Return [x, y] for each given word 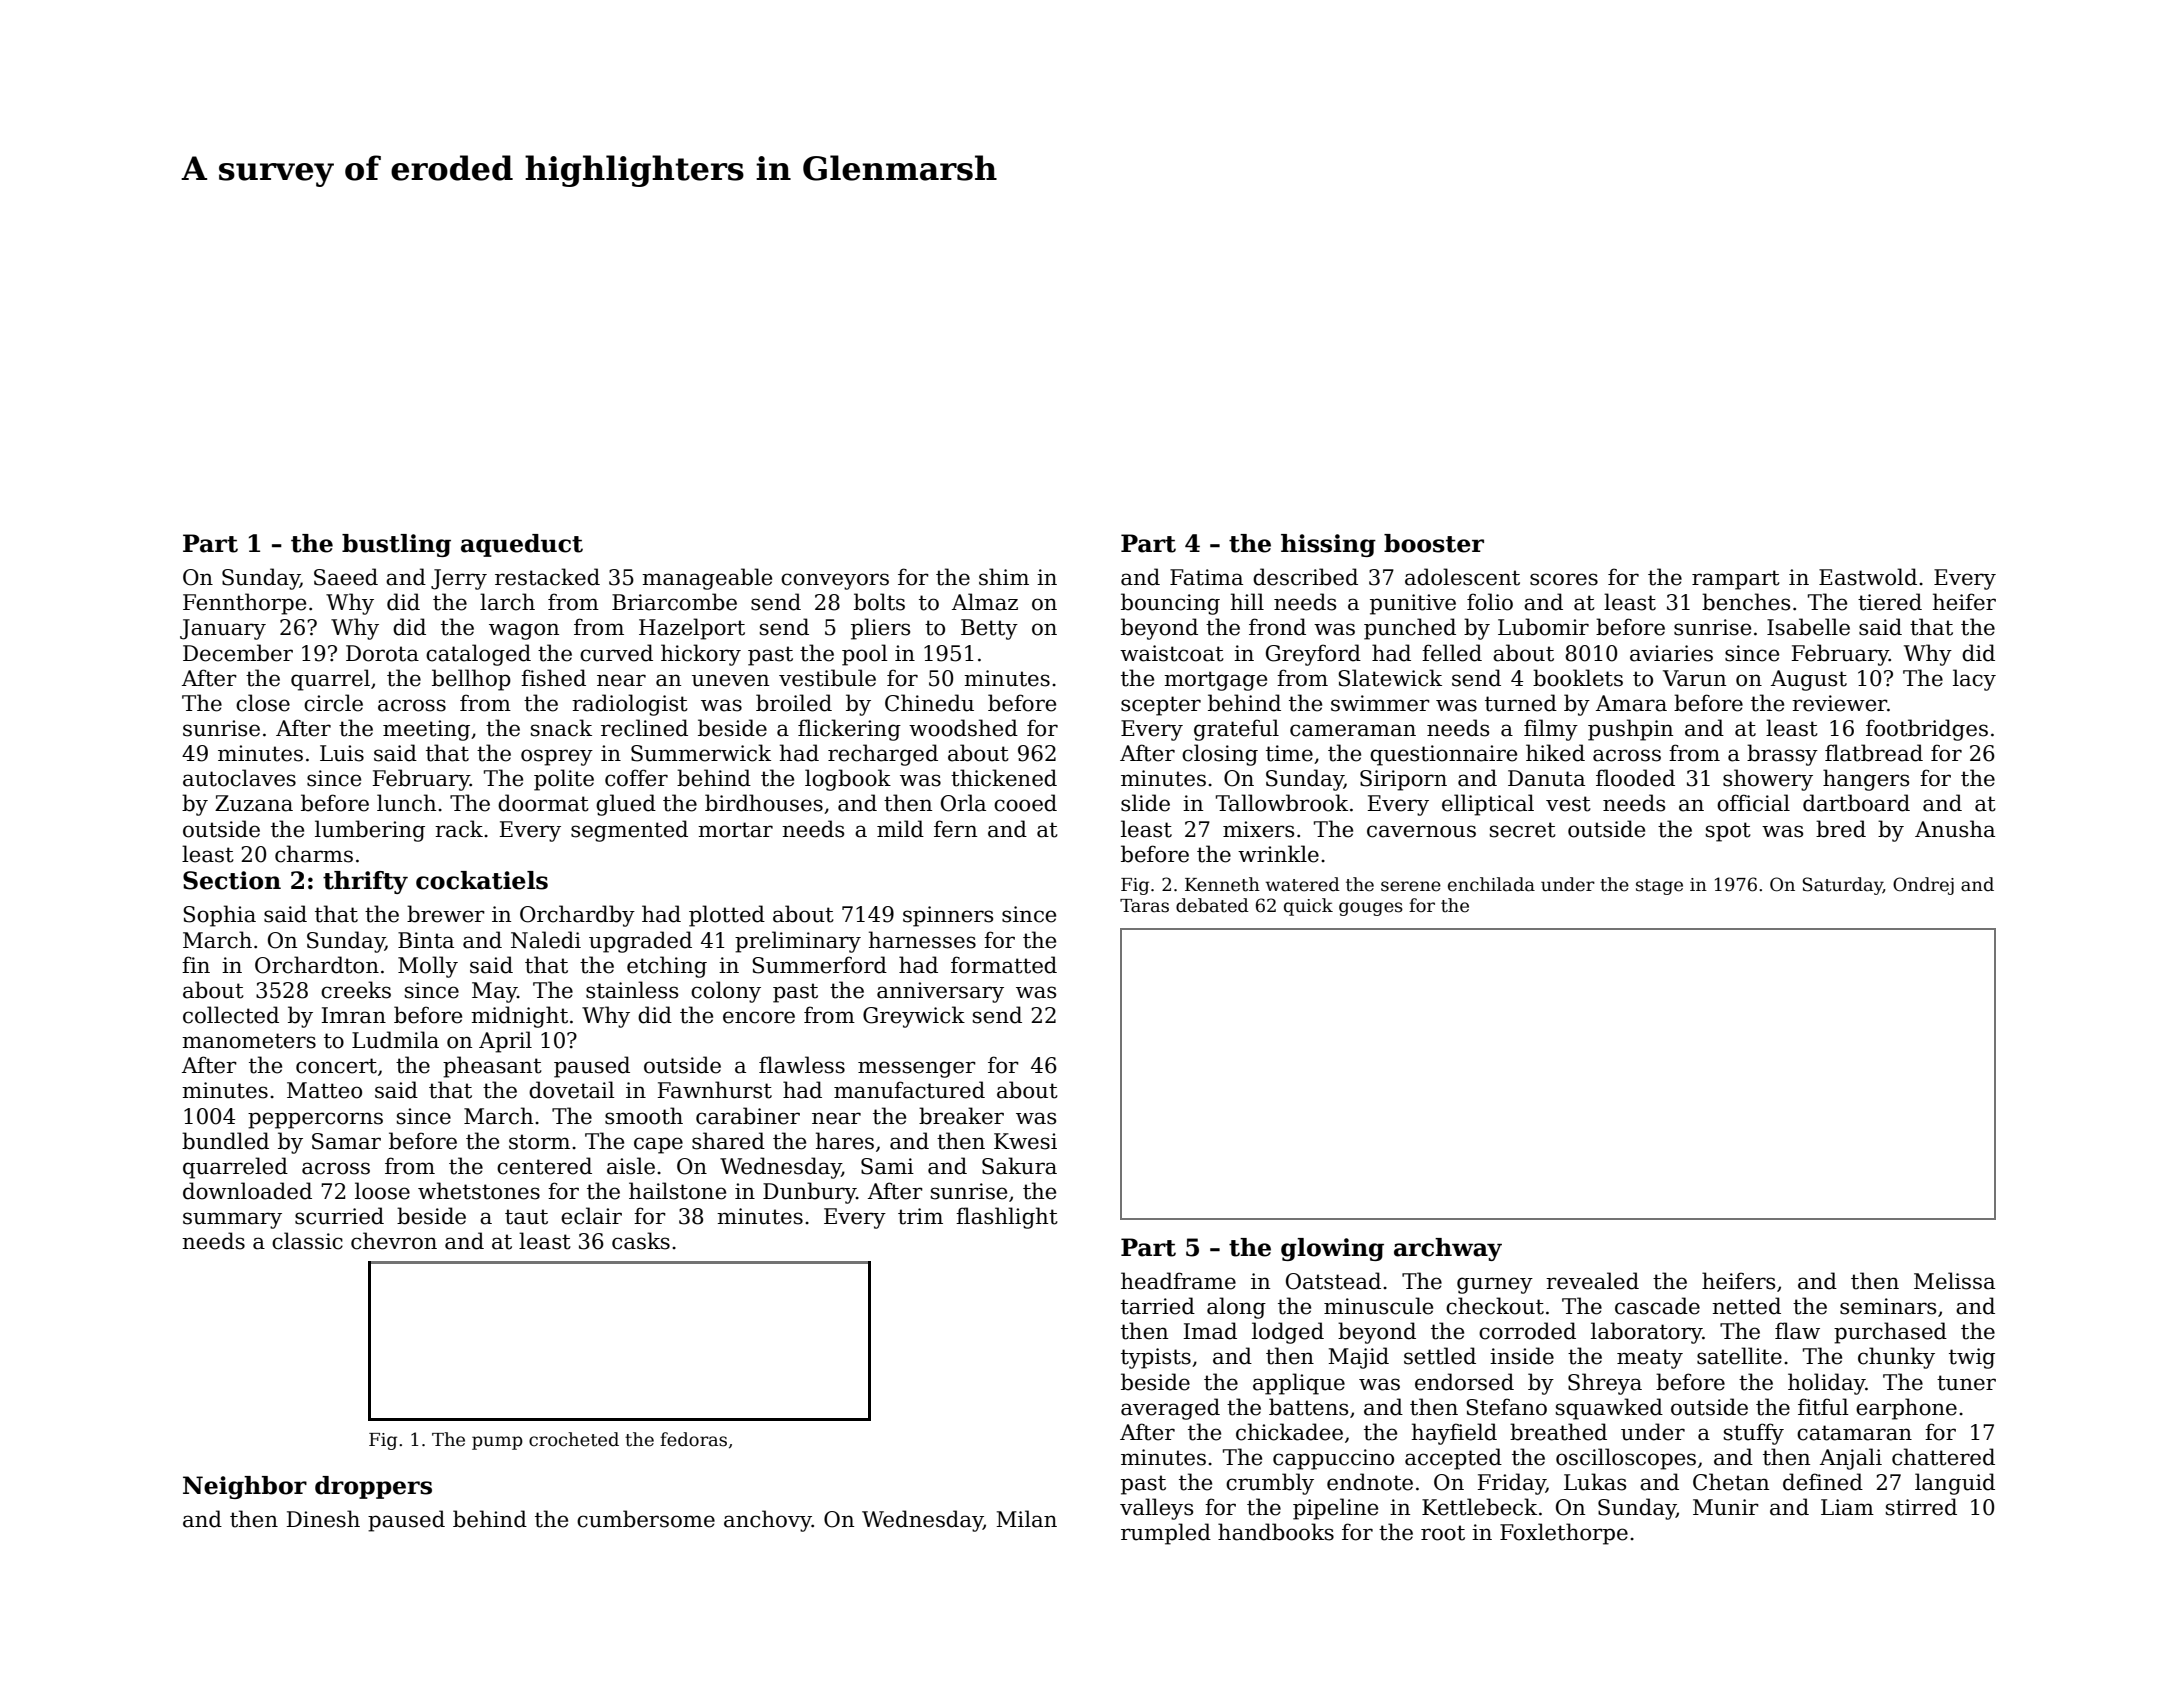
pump [497, 1443]
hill [1247, 601]
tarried [1158, 1306]
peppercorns [315, 1120]
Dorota [382, 653]
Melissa [1954, 1281]
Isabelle [1808, 627]
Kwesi [1025, 1141]
